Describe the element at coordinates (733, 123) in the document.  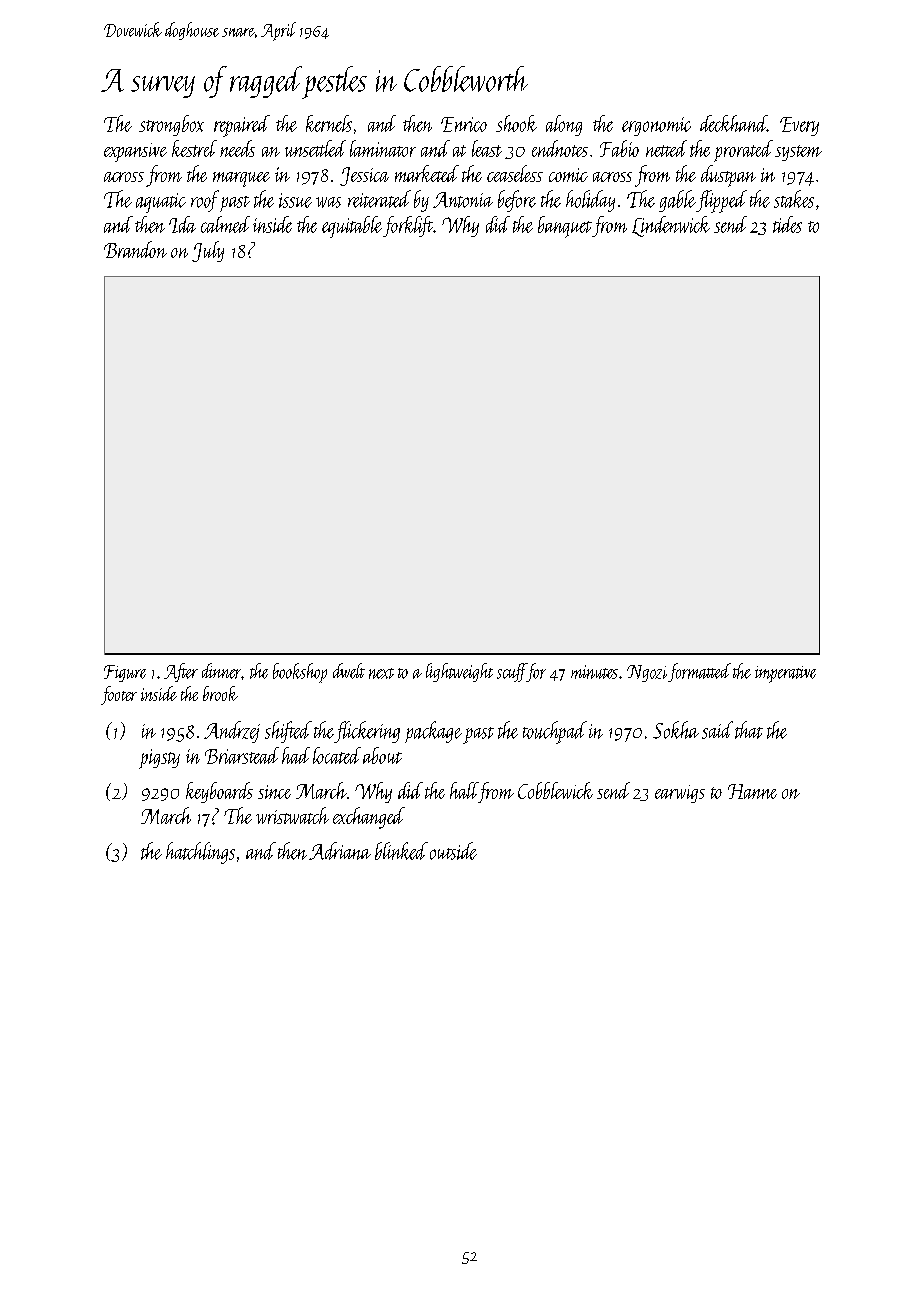
I see `deckhand` at that location.
